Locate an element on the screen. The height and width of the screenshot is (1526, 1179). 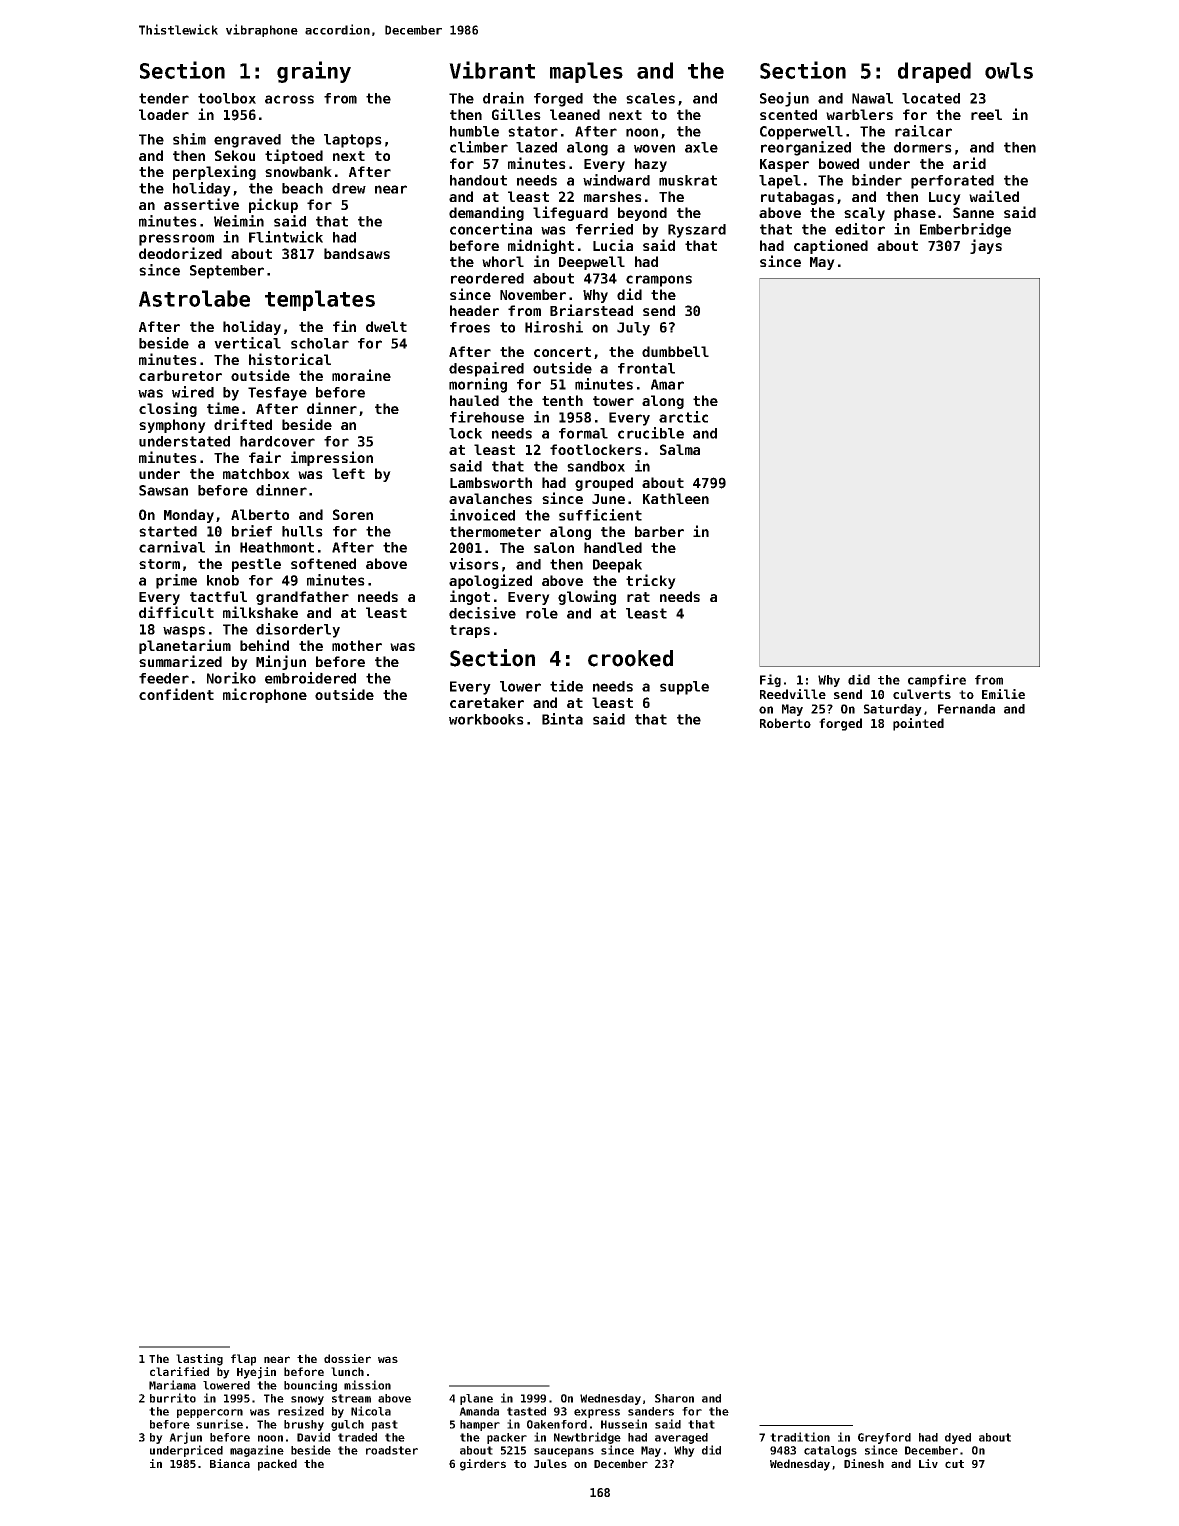
lasting is located at coordinates (199, 1360).
